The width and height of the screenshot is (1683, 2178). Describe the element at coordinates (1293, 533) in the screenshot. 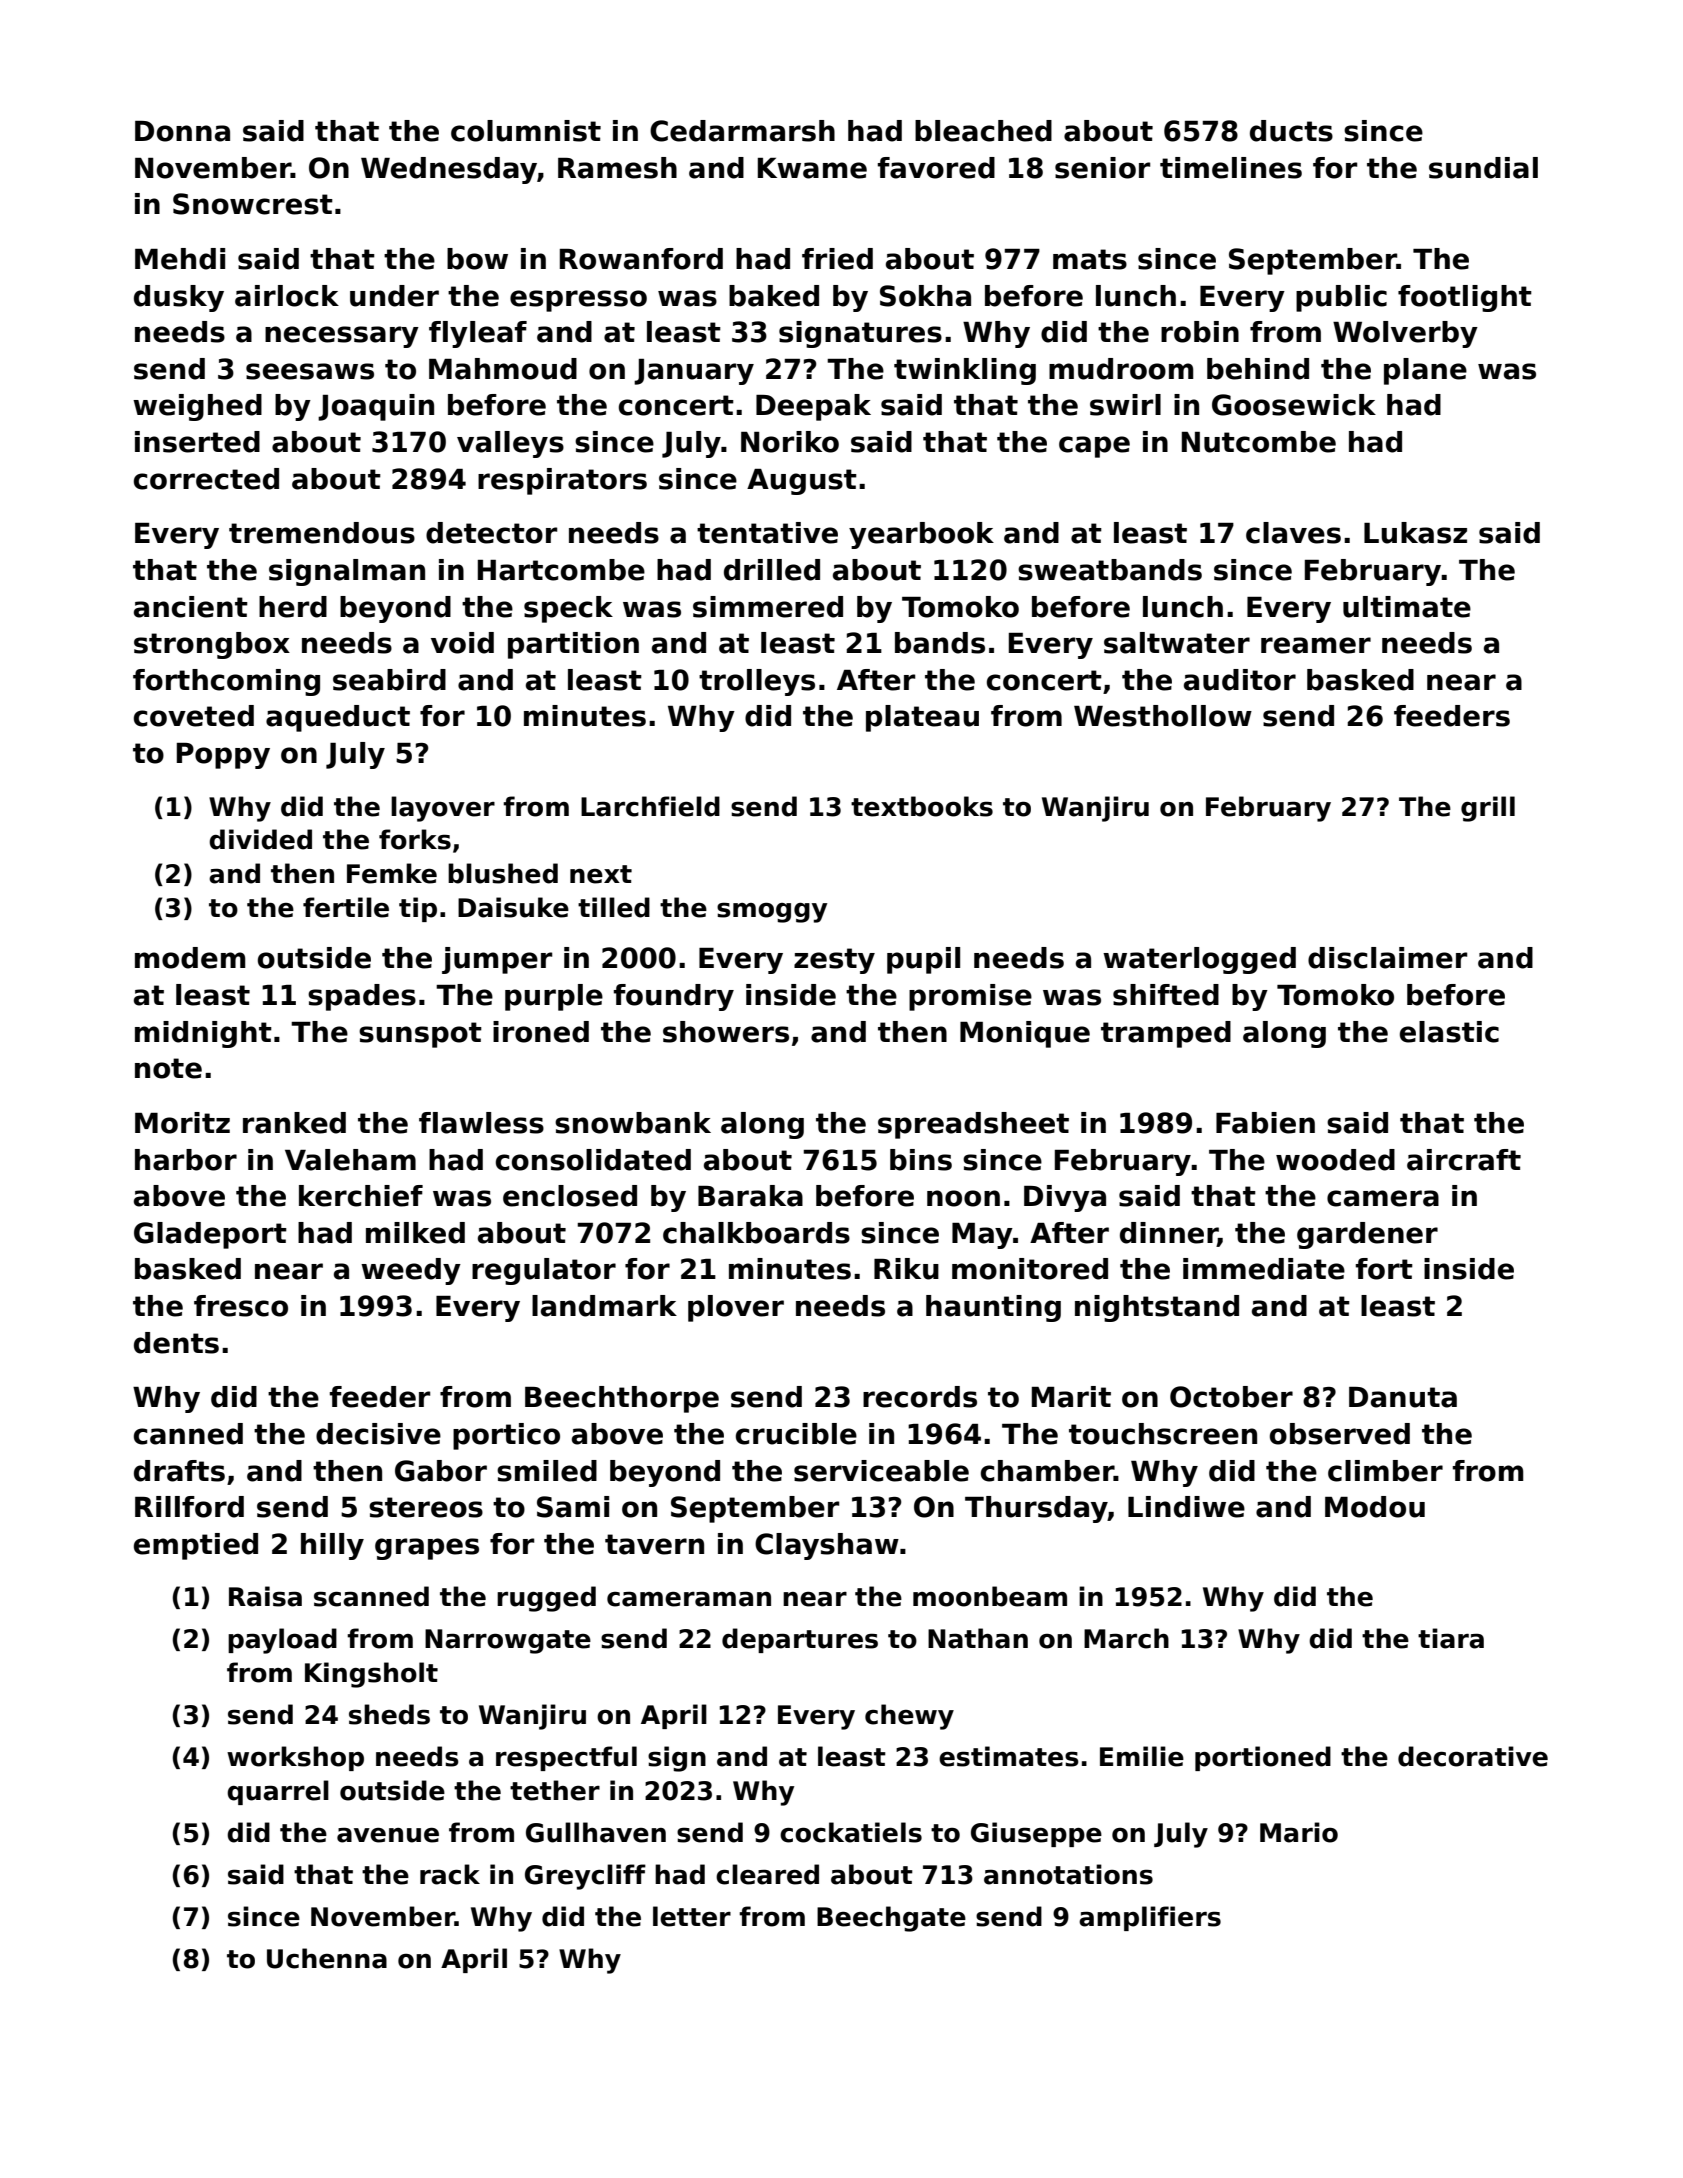

I see `claves` at that location.
